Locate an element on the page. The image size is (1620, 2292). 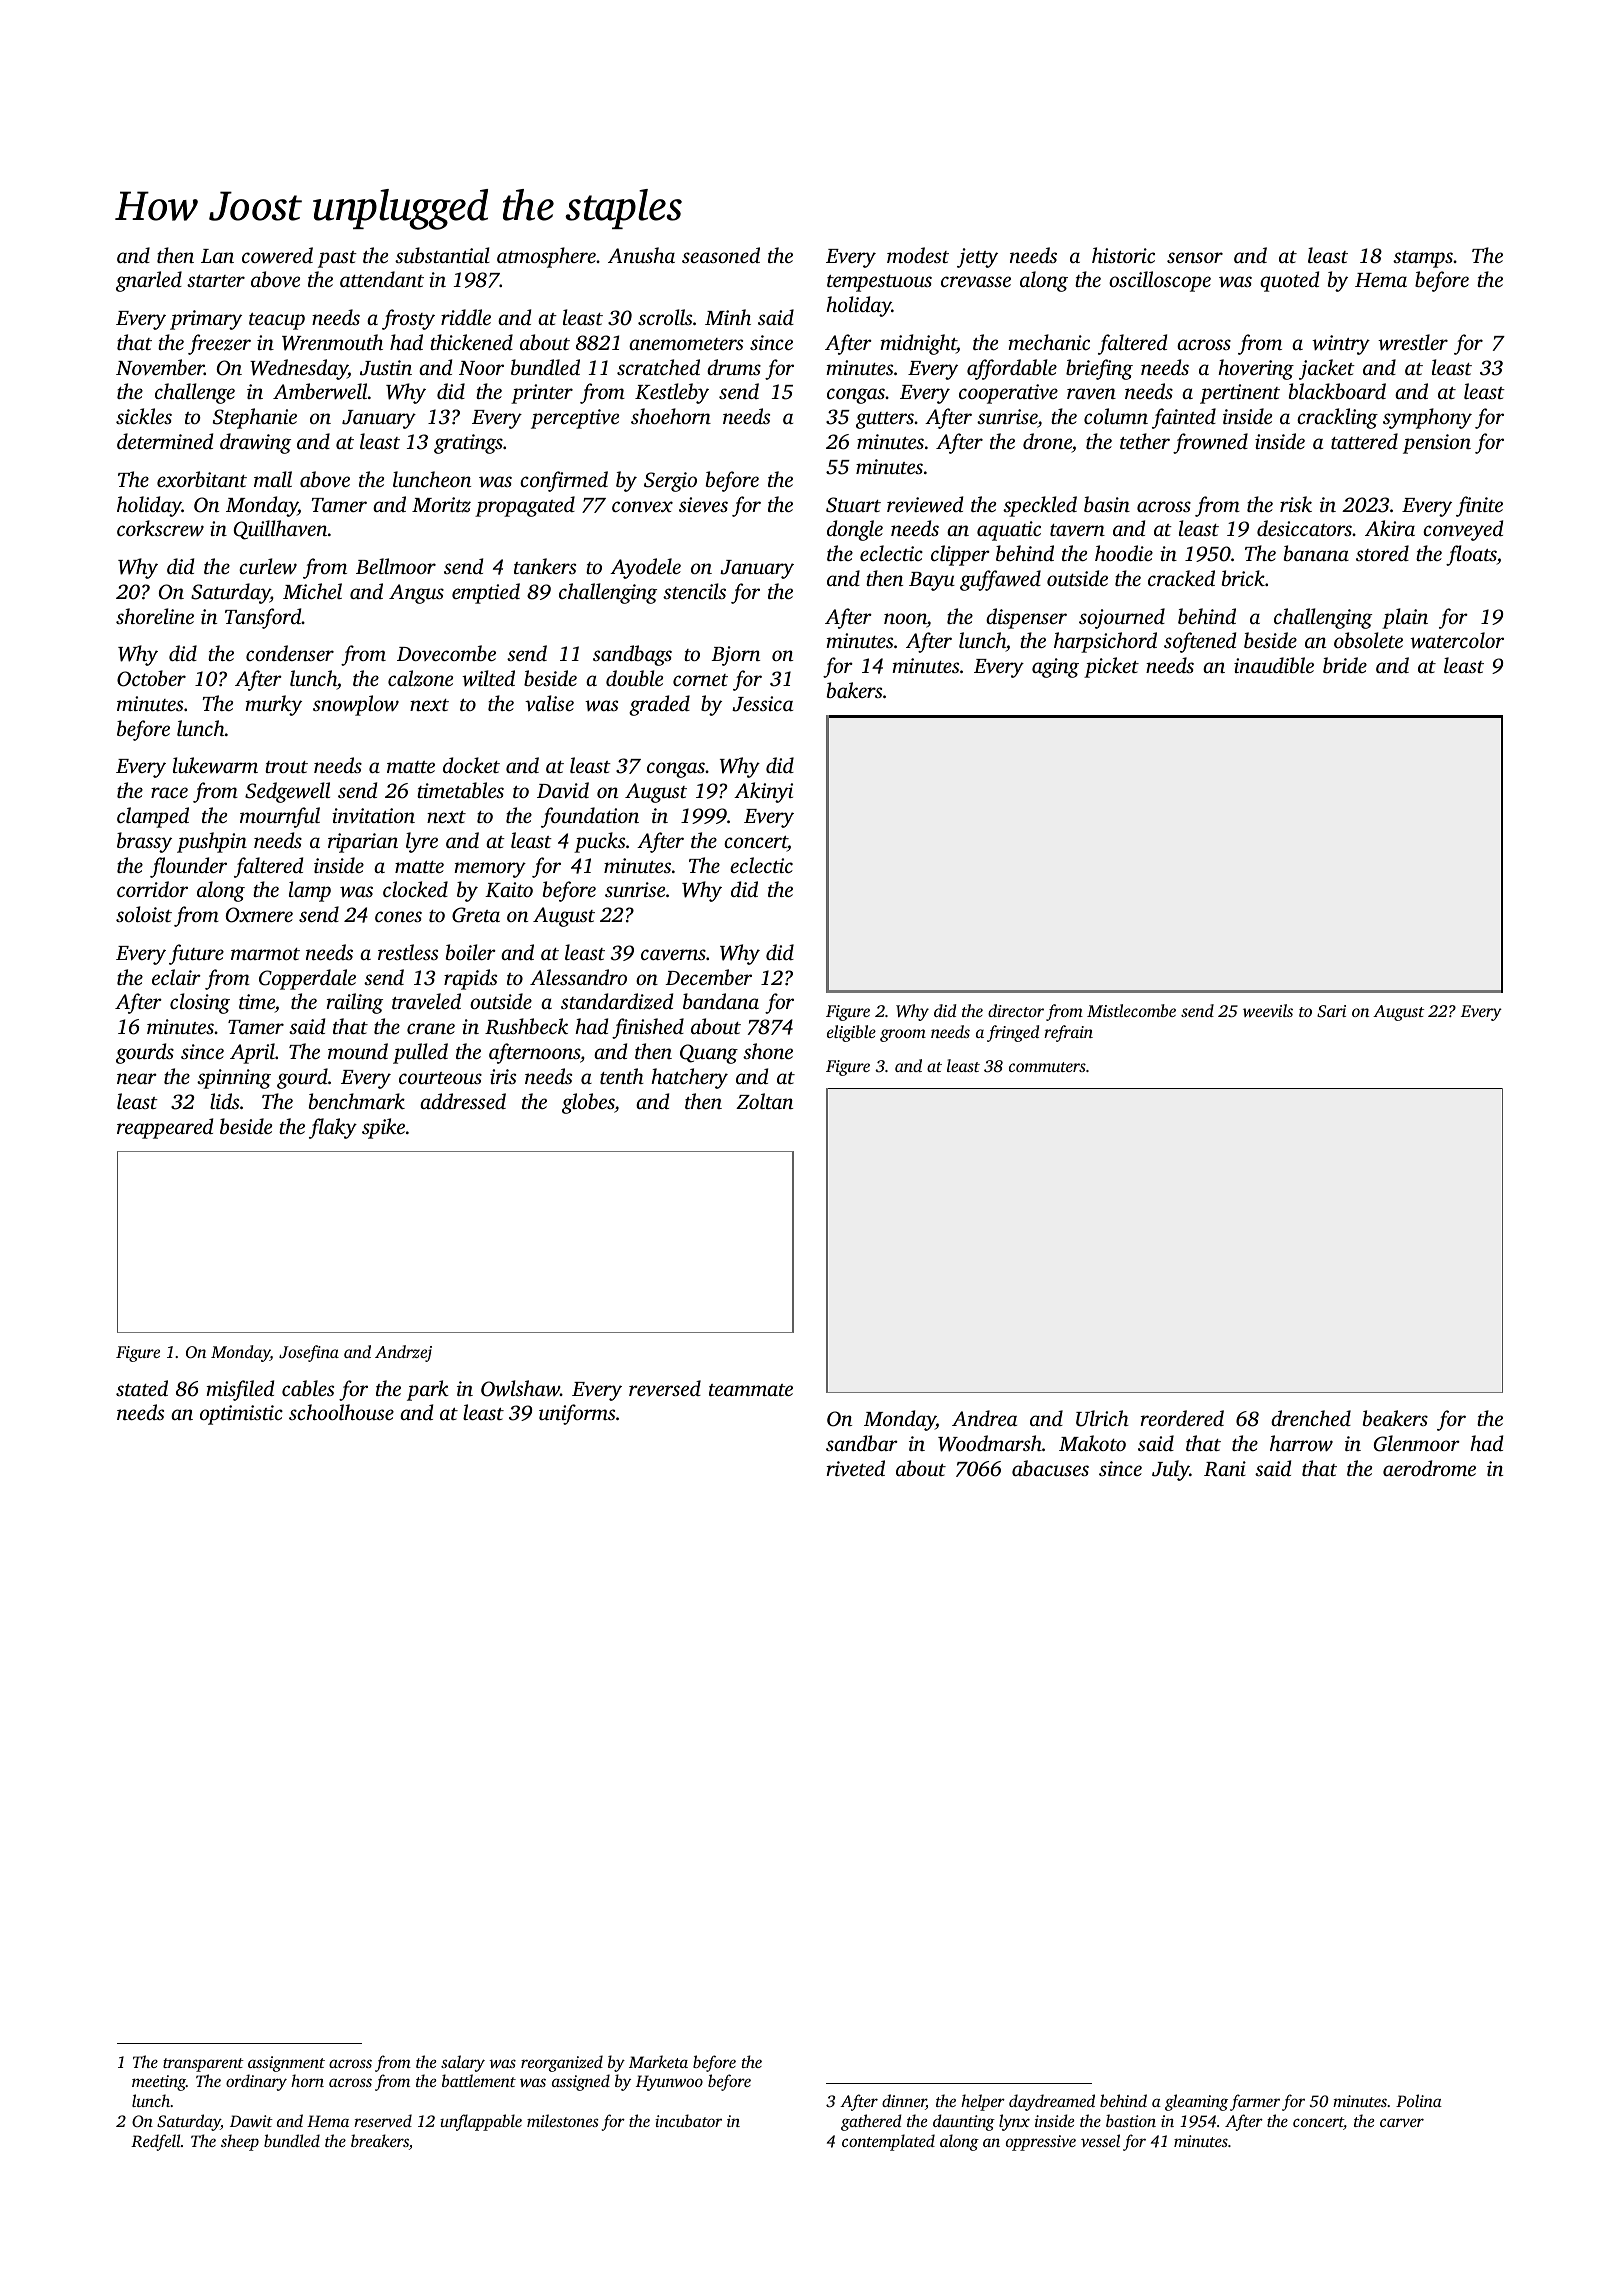
incubator is located at coordinates (688, 2120).
